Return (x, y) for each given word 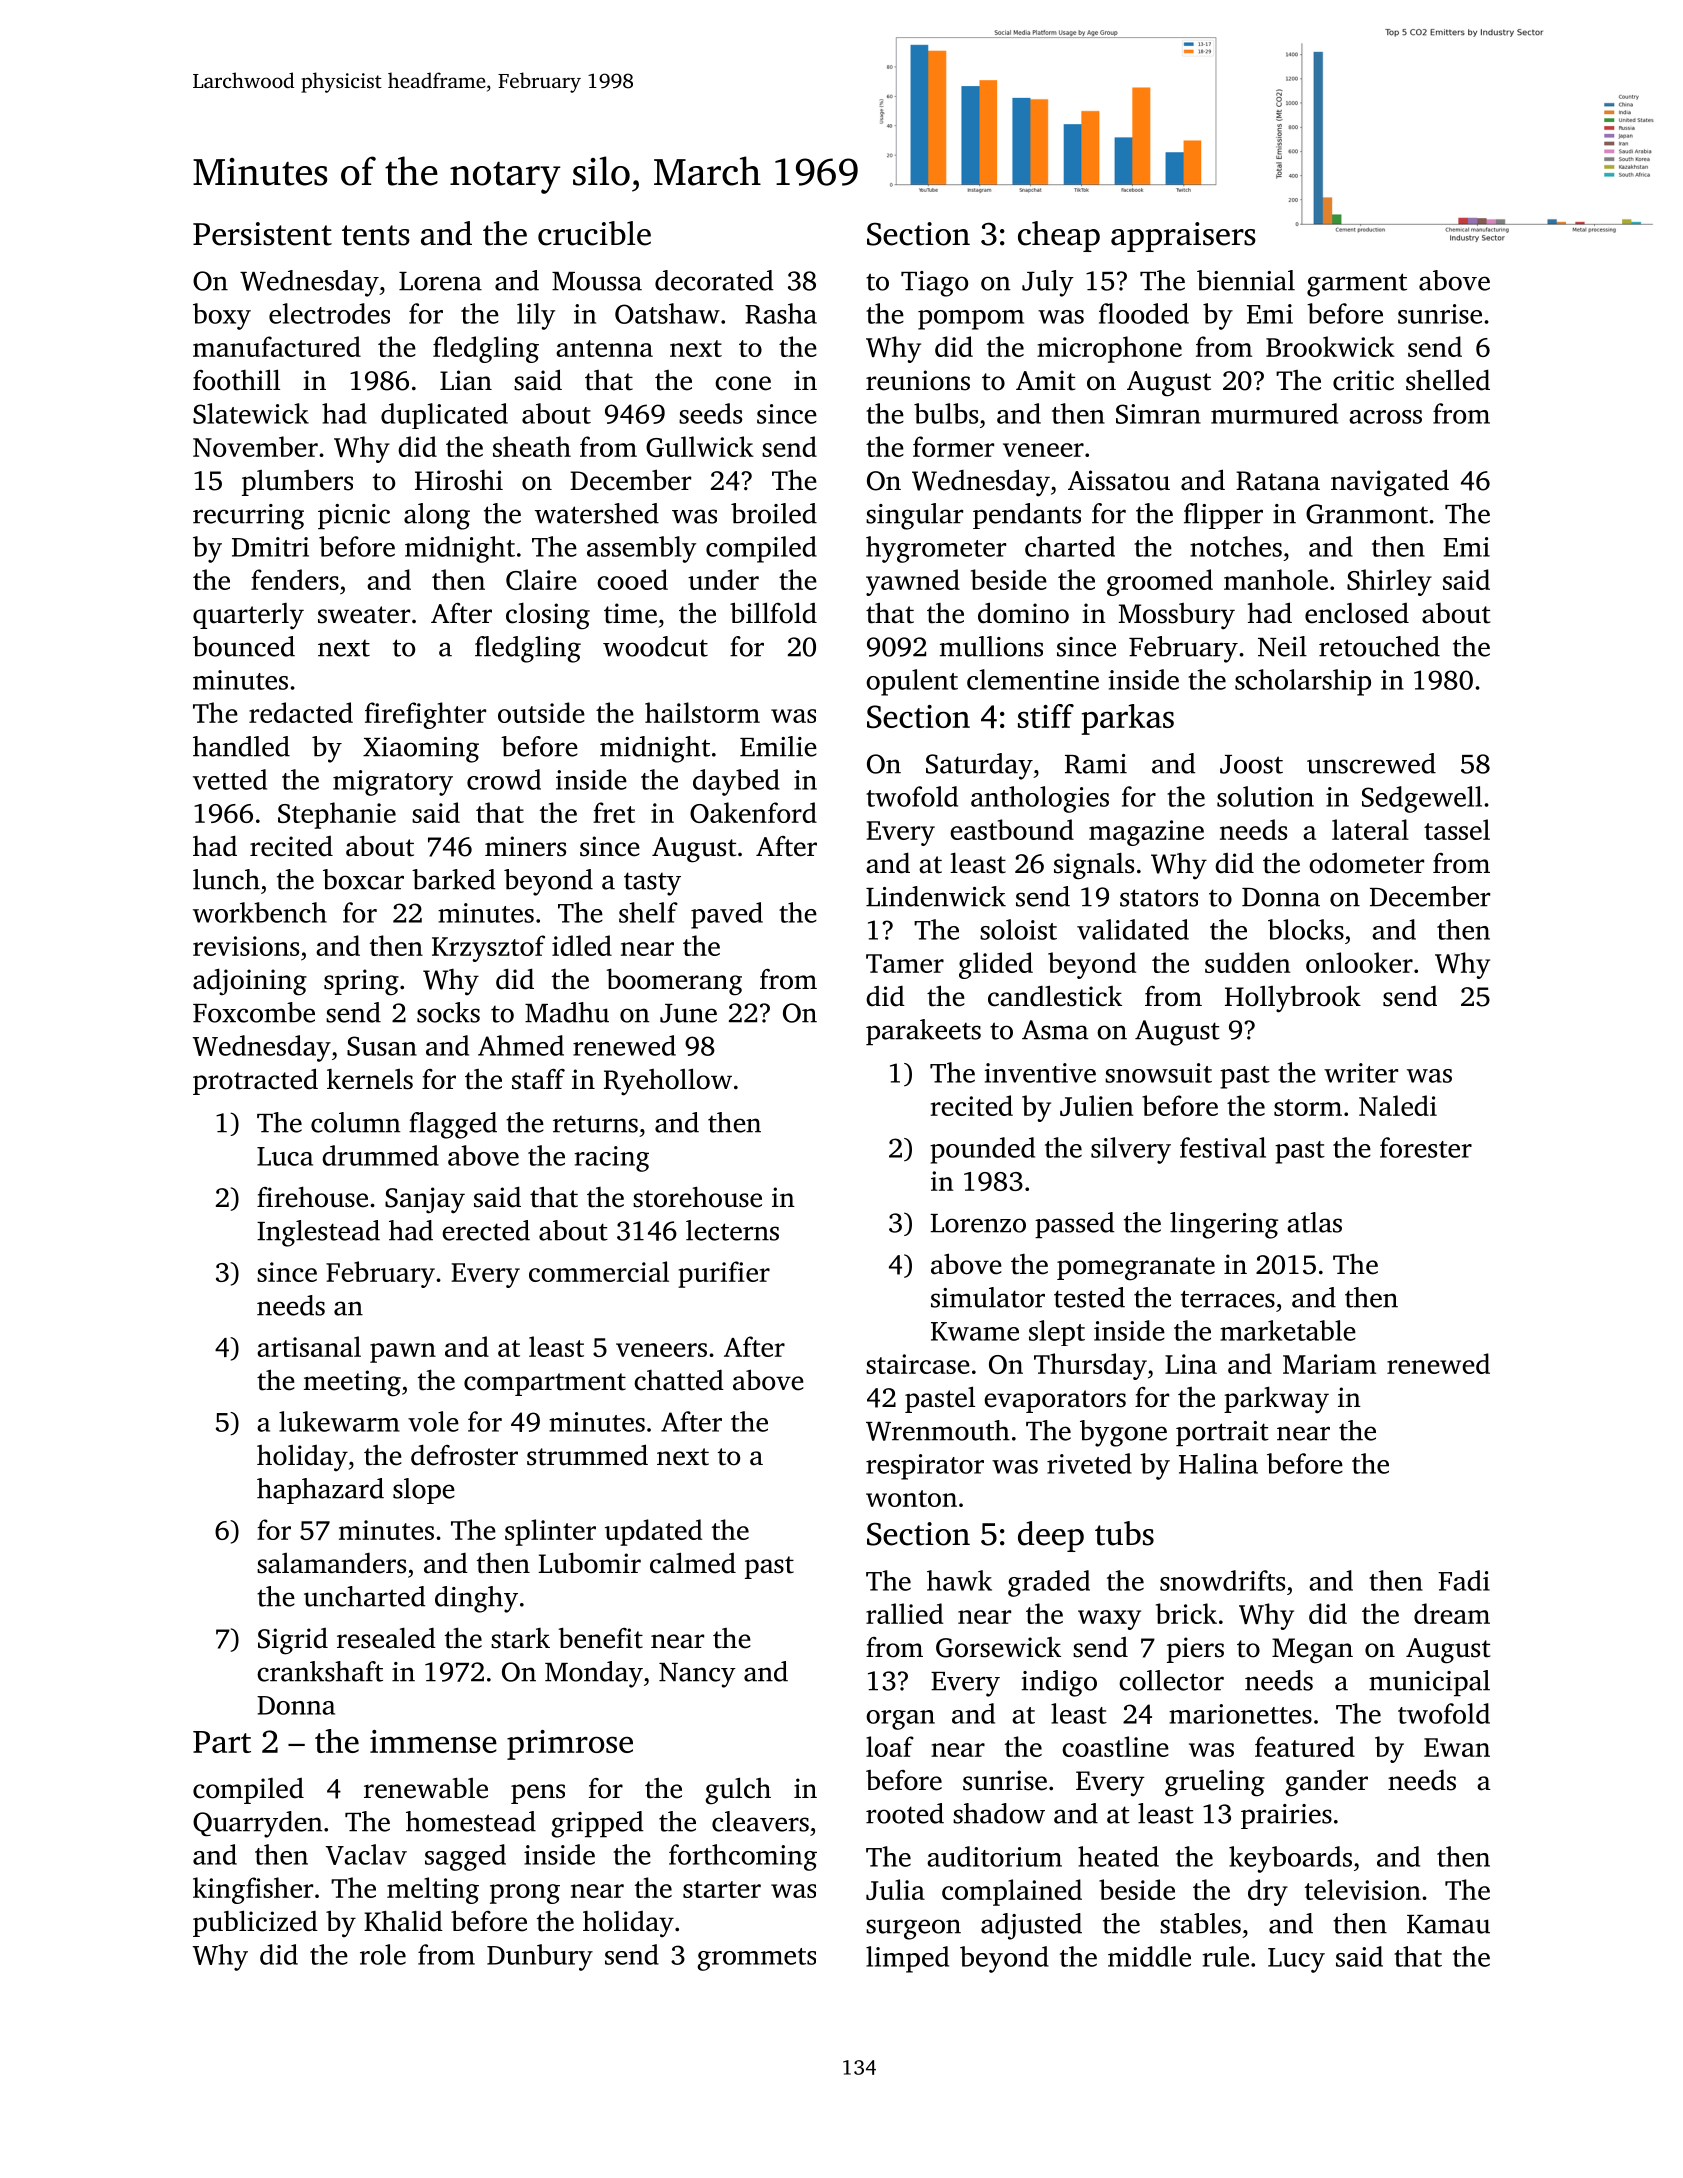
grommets (756, 1959)
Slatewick (251, 413)
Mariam (1329, 1364)
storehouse (697, 1197)
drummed (380, 1155)
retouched (1379, 646)
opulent (912, 682)
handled (241, 746)
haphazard (320, 1491)
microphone (1109, 349)
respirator (925, 1467)
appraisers (1183, 237)
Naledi (1398, 1105)
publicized (255, 1923)
